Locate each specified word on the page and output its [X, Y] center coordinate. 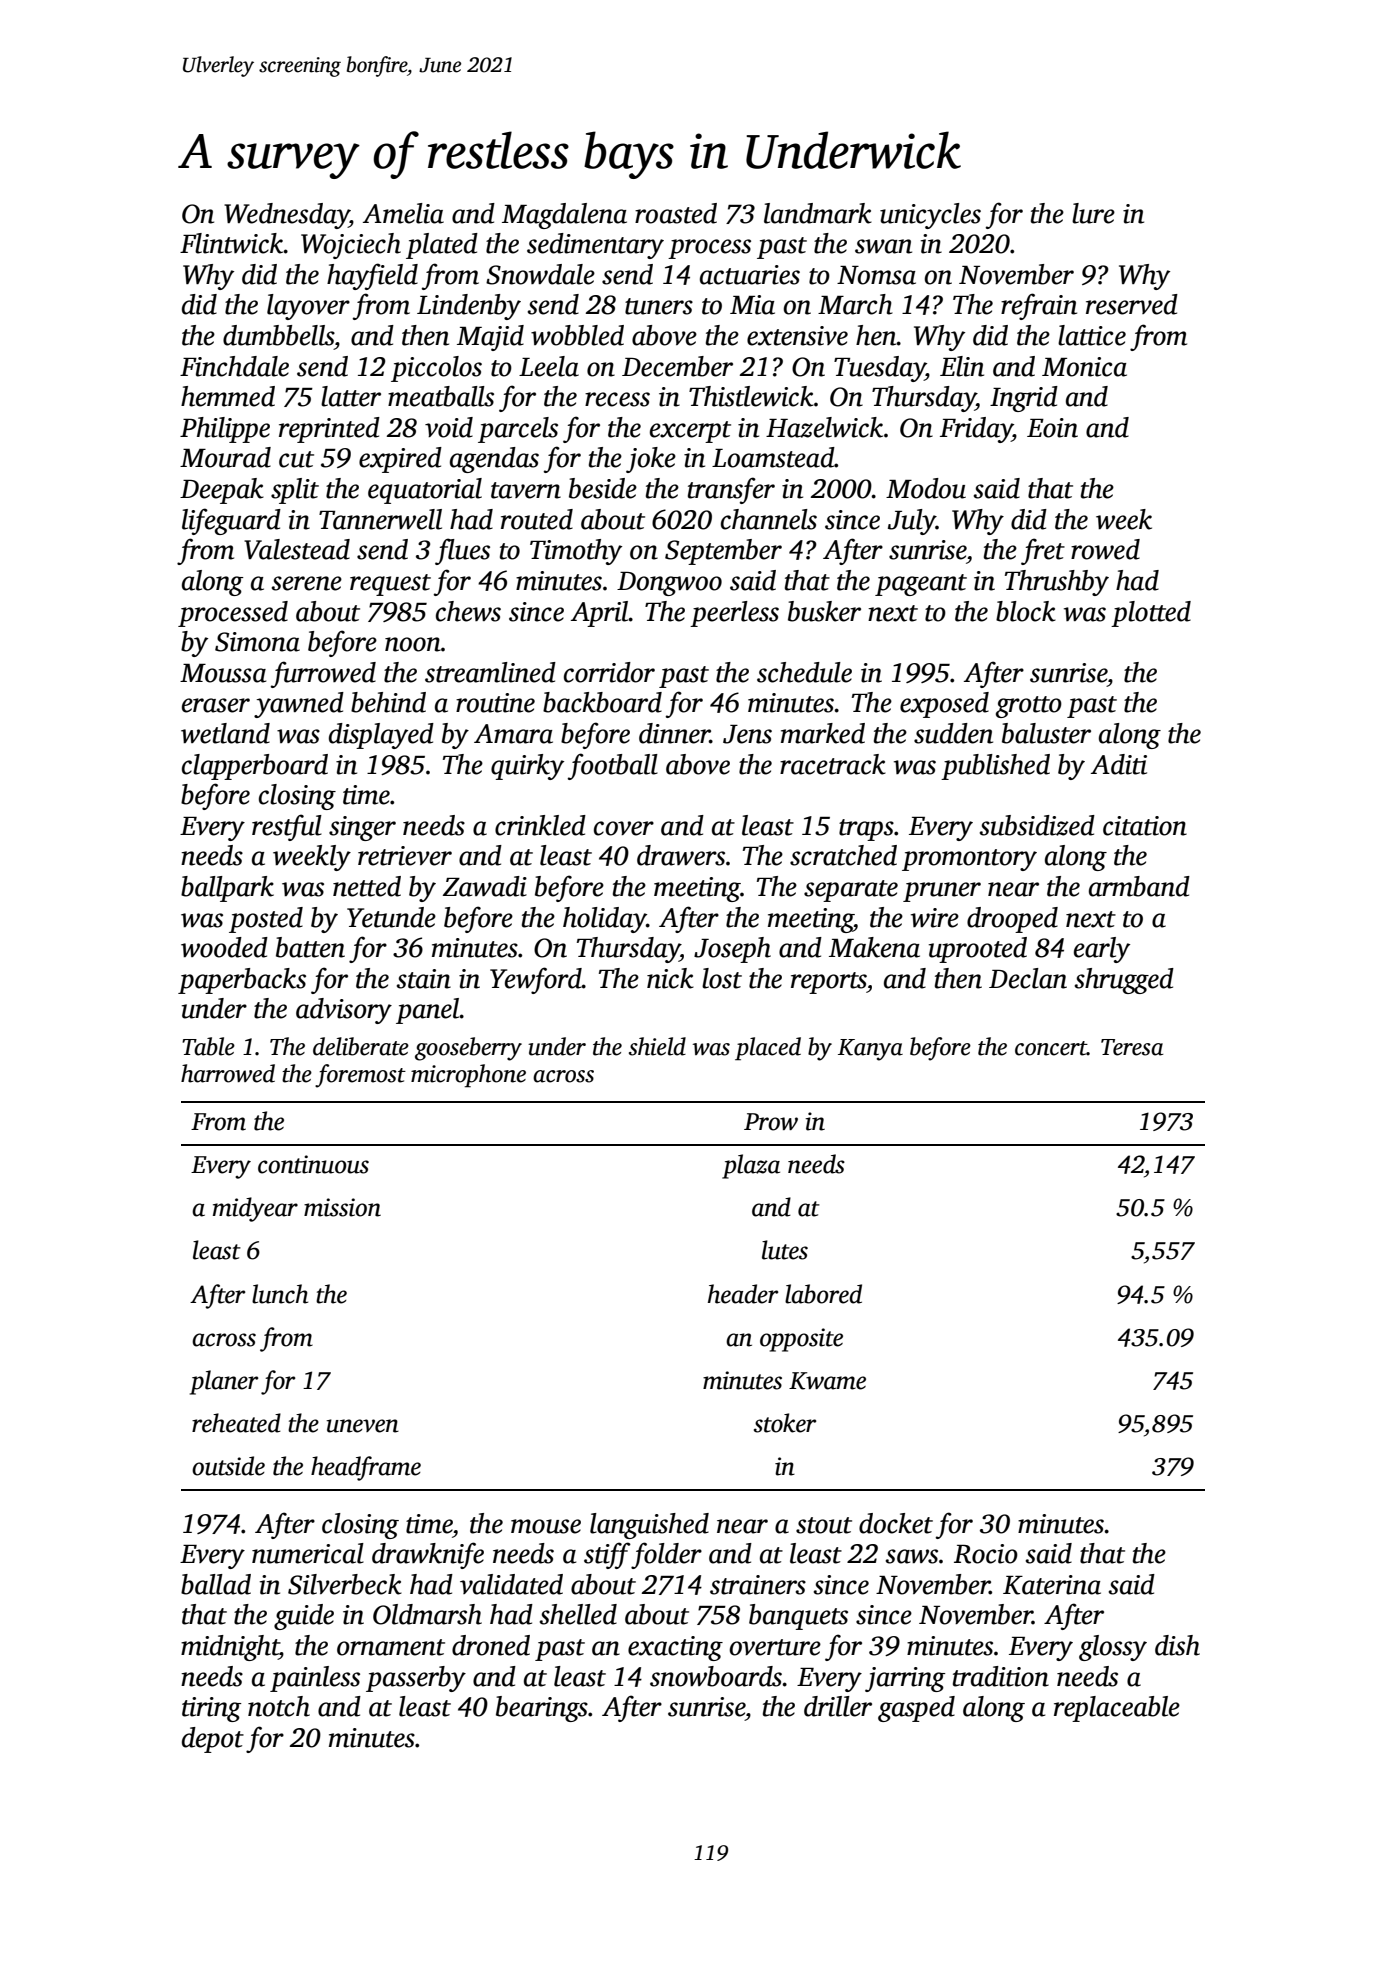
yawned [299, 705]
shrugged [1124, 981]
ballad [216, 1584]
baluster [1046, 733]
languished [649, 1526]
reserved [1132, 304]
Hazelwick [824, 427]
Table [208, 1046]
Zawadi [485, 886]
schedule [804, 672]
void [449, 427]
